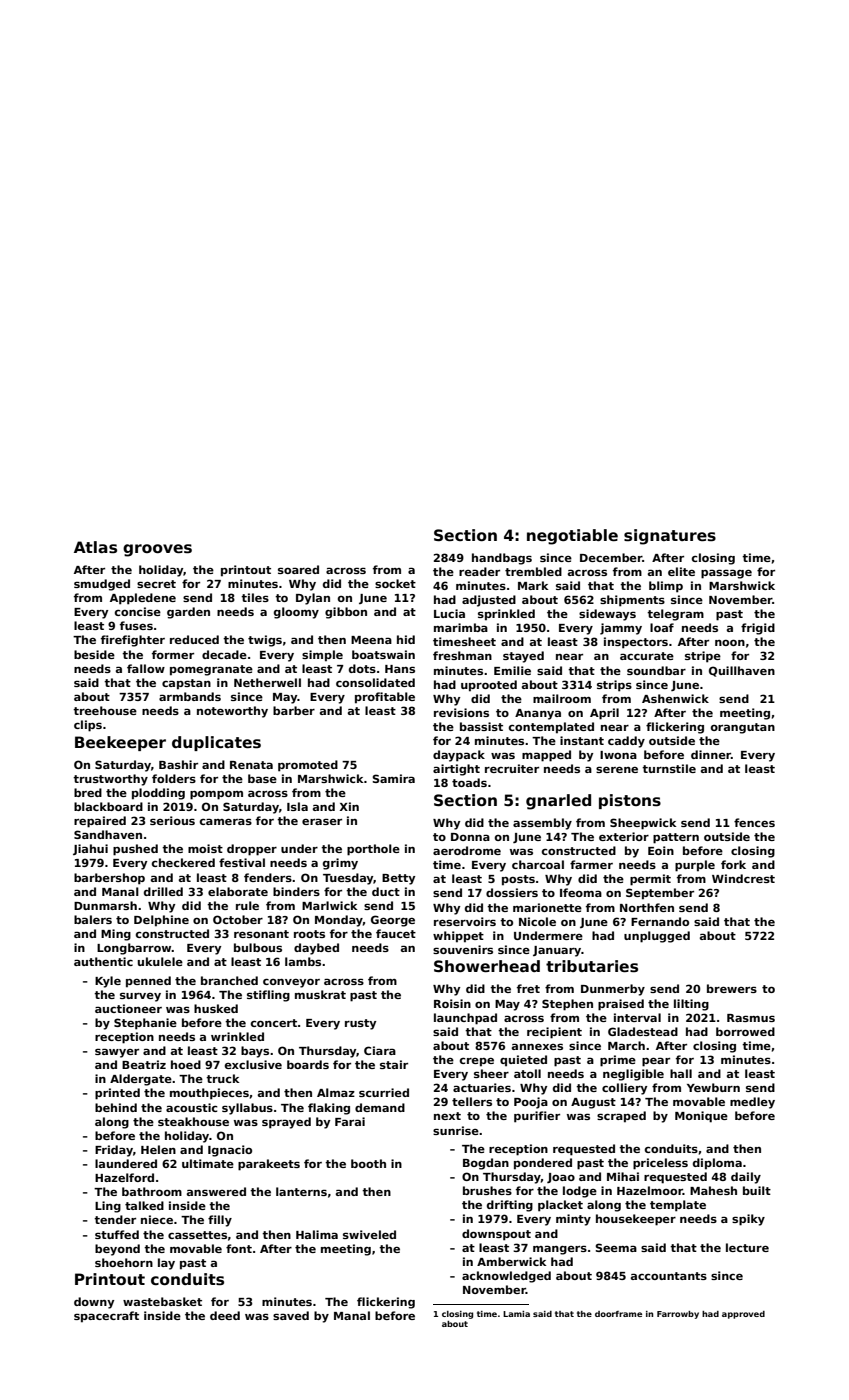 Image resolution: width=849 pixels, height=1400 pixels. What do you see at coordinates (90, 849) in the image?
I see `Jiahui` at bounding box center [90, 849].
